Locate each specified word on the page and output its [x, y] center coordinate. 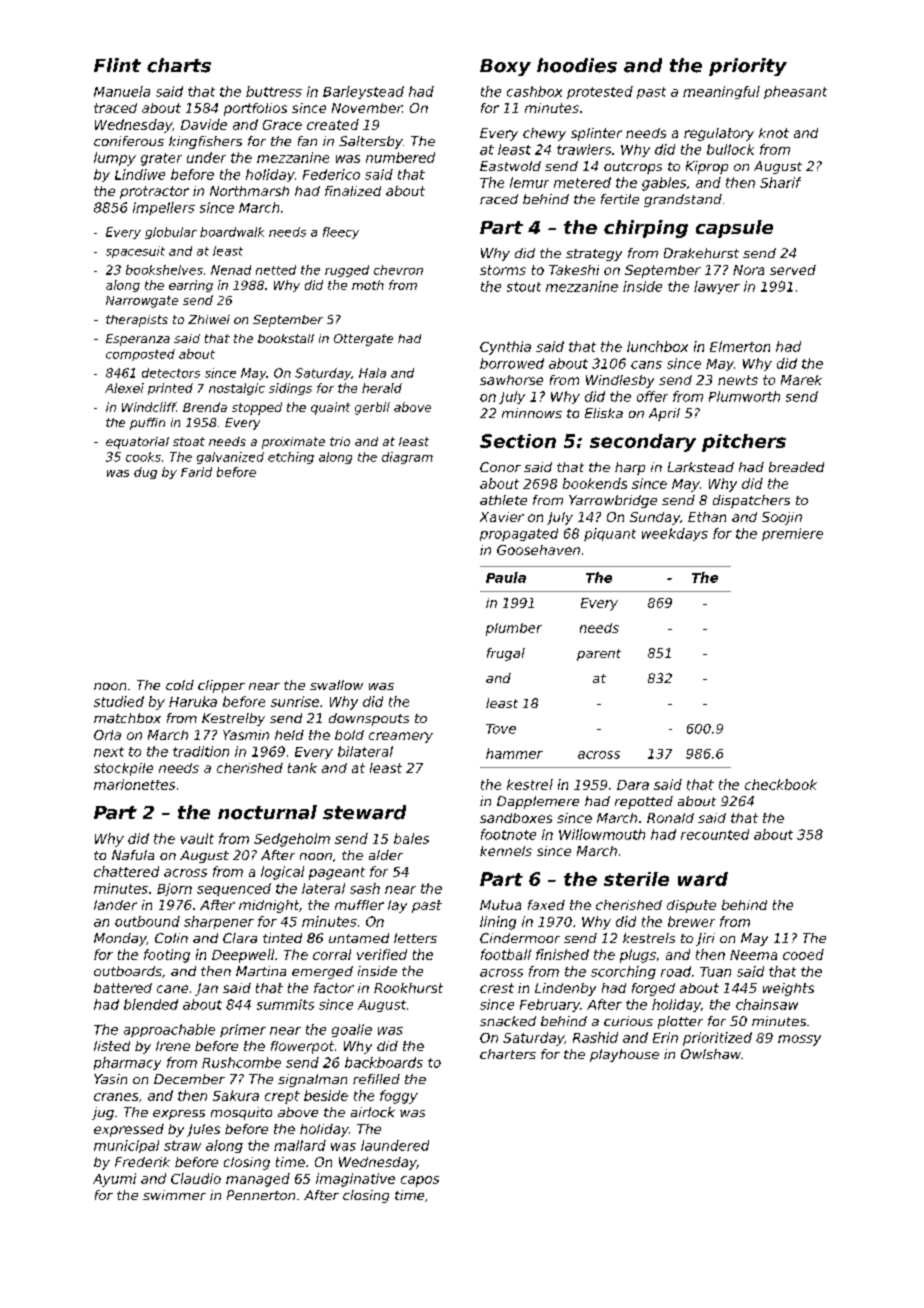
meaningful [721, 92]
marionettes [134, 784]
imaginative [355, 1180]
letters [415, 938]
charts [179, 65]
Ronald [670, 818]
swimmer [174, 1195]
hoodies [577, 65]
